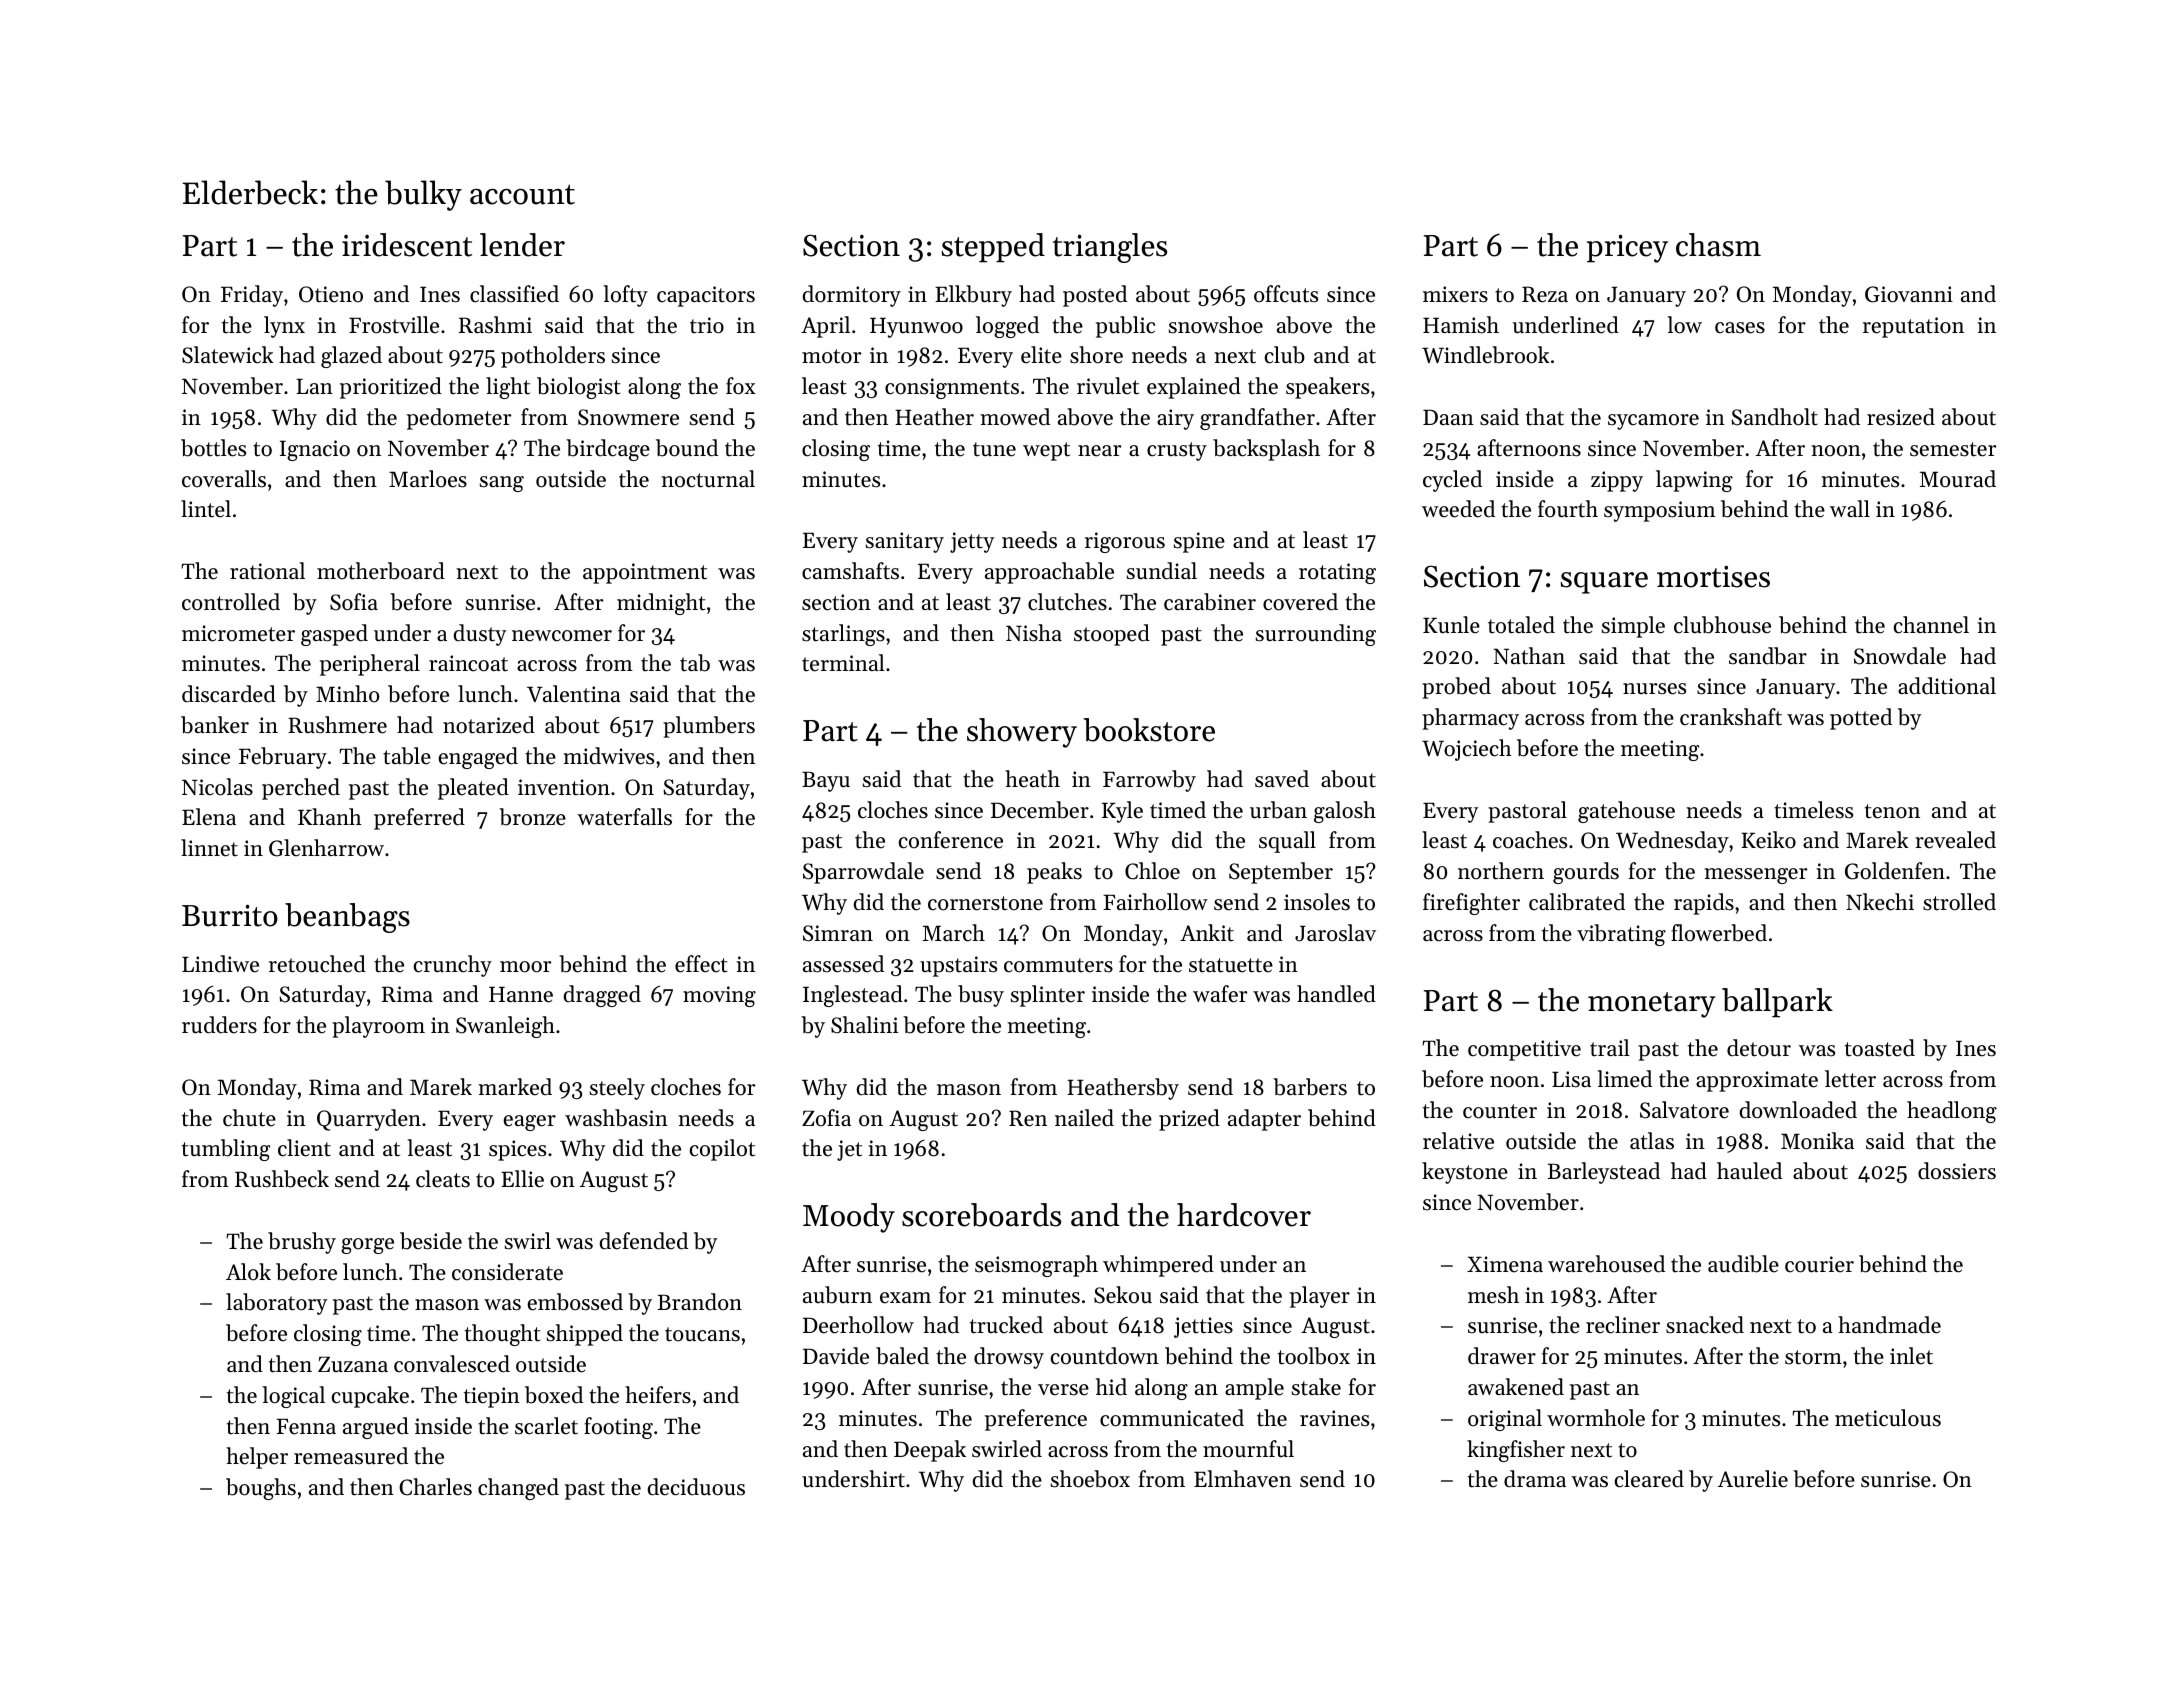 Image resolution: width=2178 pixels, height=1683 pixels. What do you see at coordinates (376, 1428) in the document?
I see `argued` at bounding box center [376, 1428].
